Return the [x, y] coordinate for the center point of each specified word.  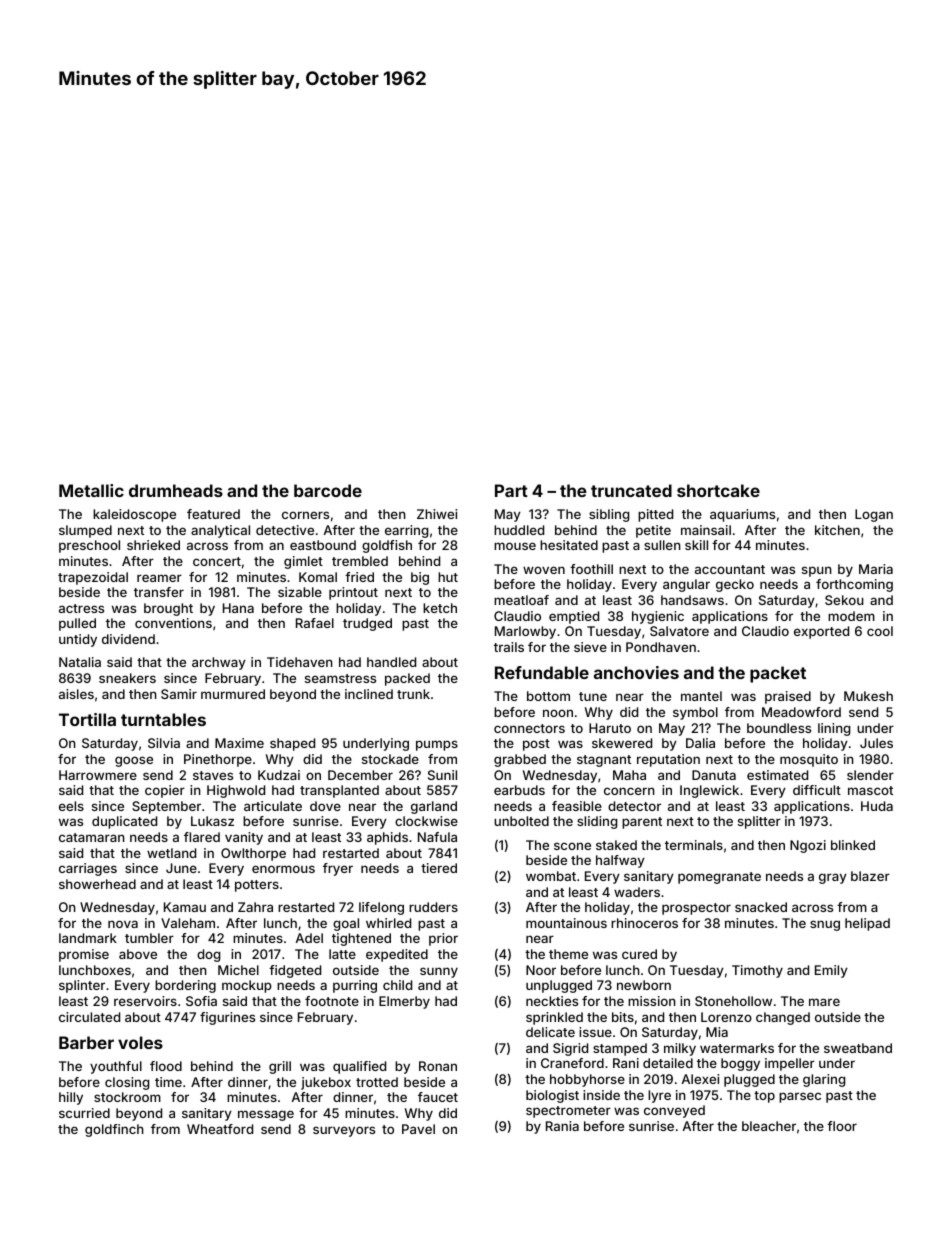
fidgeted [295, 971]
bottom [548, 696]
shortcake [718, 490]
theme [568, 954]
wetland [171, 853]
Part [511, 490]
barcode [328, 490]
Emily [831, 971]
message [266, 1115]
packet [778, 674]
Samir [179, 694]
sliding [597, 822]
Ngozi [808, 846]
